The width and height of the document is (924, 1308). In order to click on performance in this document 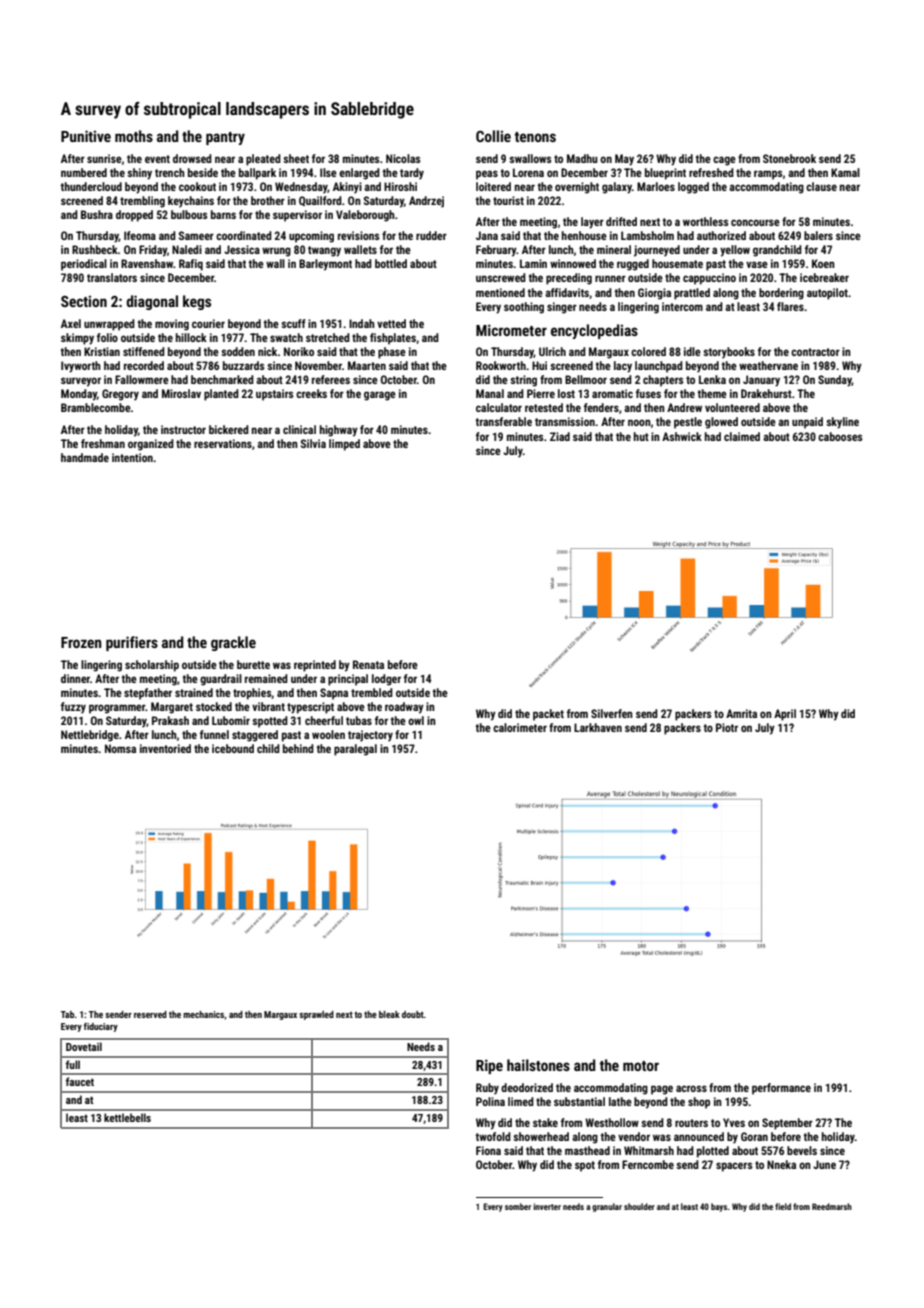, I will do `click(781, 1089)`.
